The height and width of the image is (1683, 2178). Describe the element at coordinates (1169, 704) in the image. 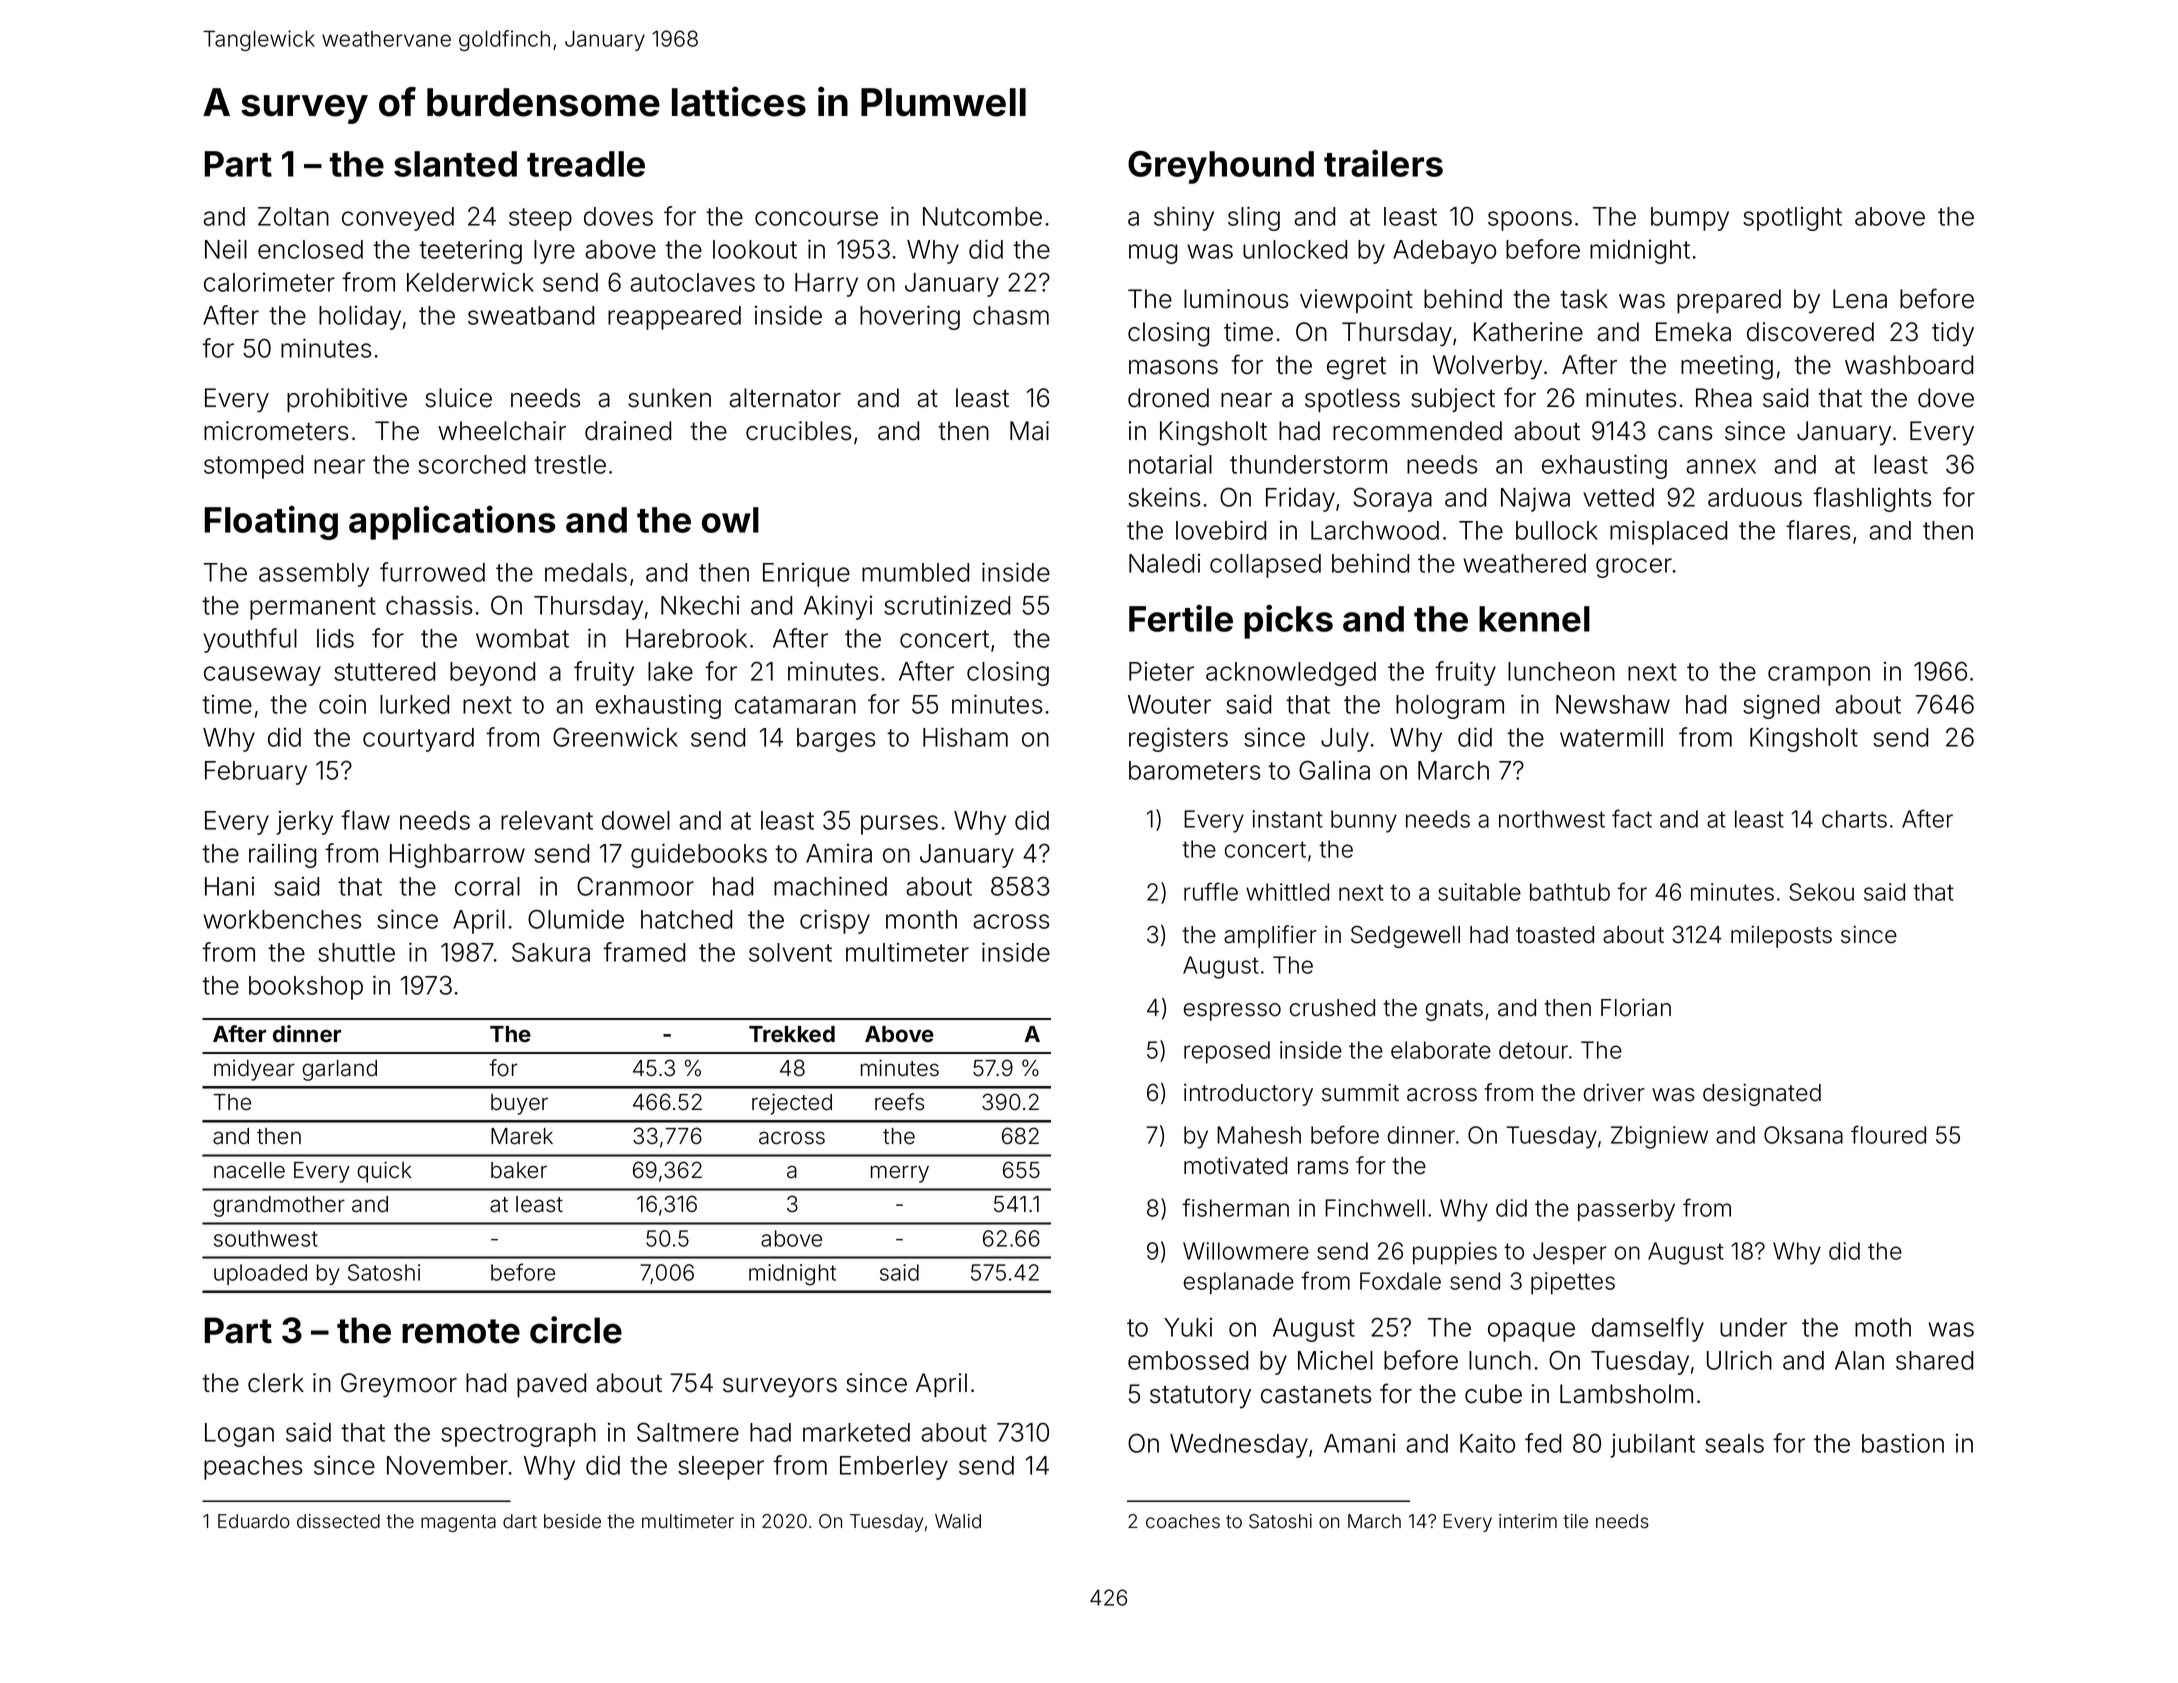

I see `Wouter` at that location.
